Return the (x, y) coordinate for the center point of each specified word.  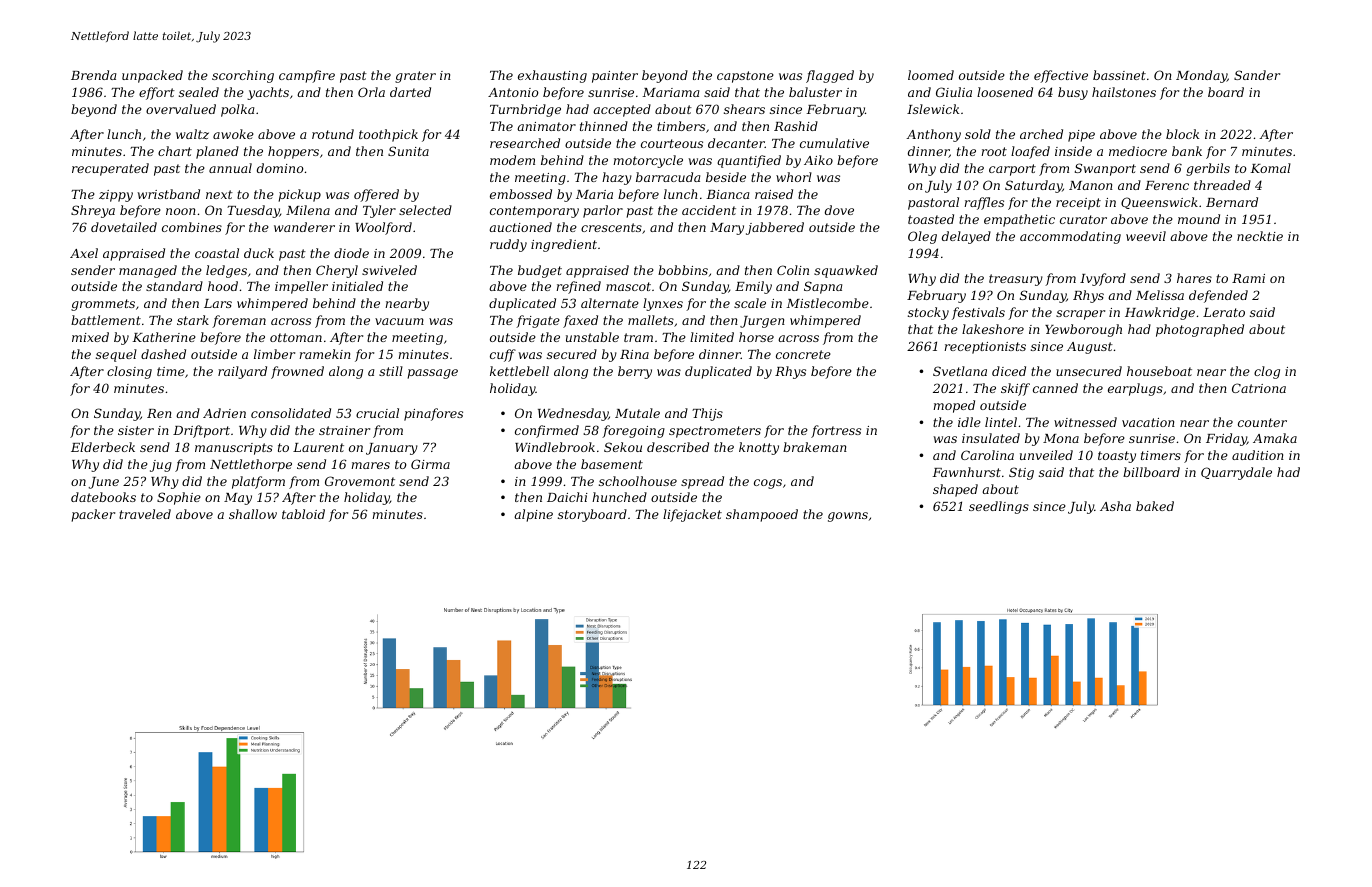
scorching (243, 76)
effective (1061, 76)
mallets (651, 320)
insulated (991, 438)
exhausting (552, 76)
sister (136, 430)
